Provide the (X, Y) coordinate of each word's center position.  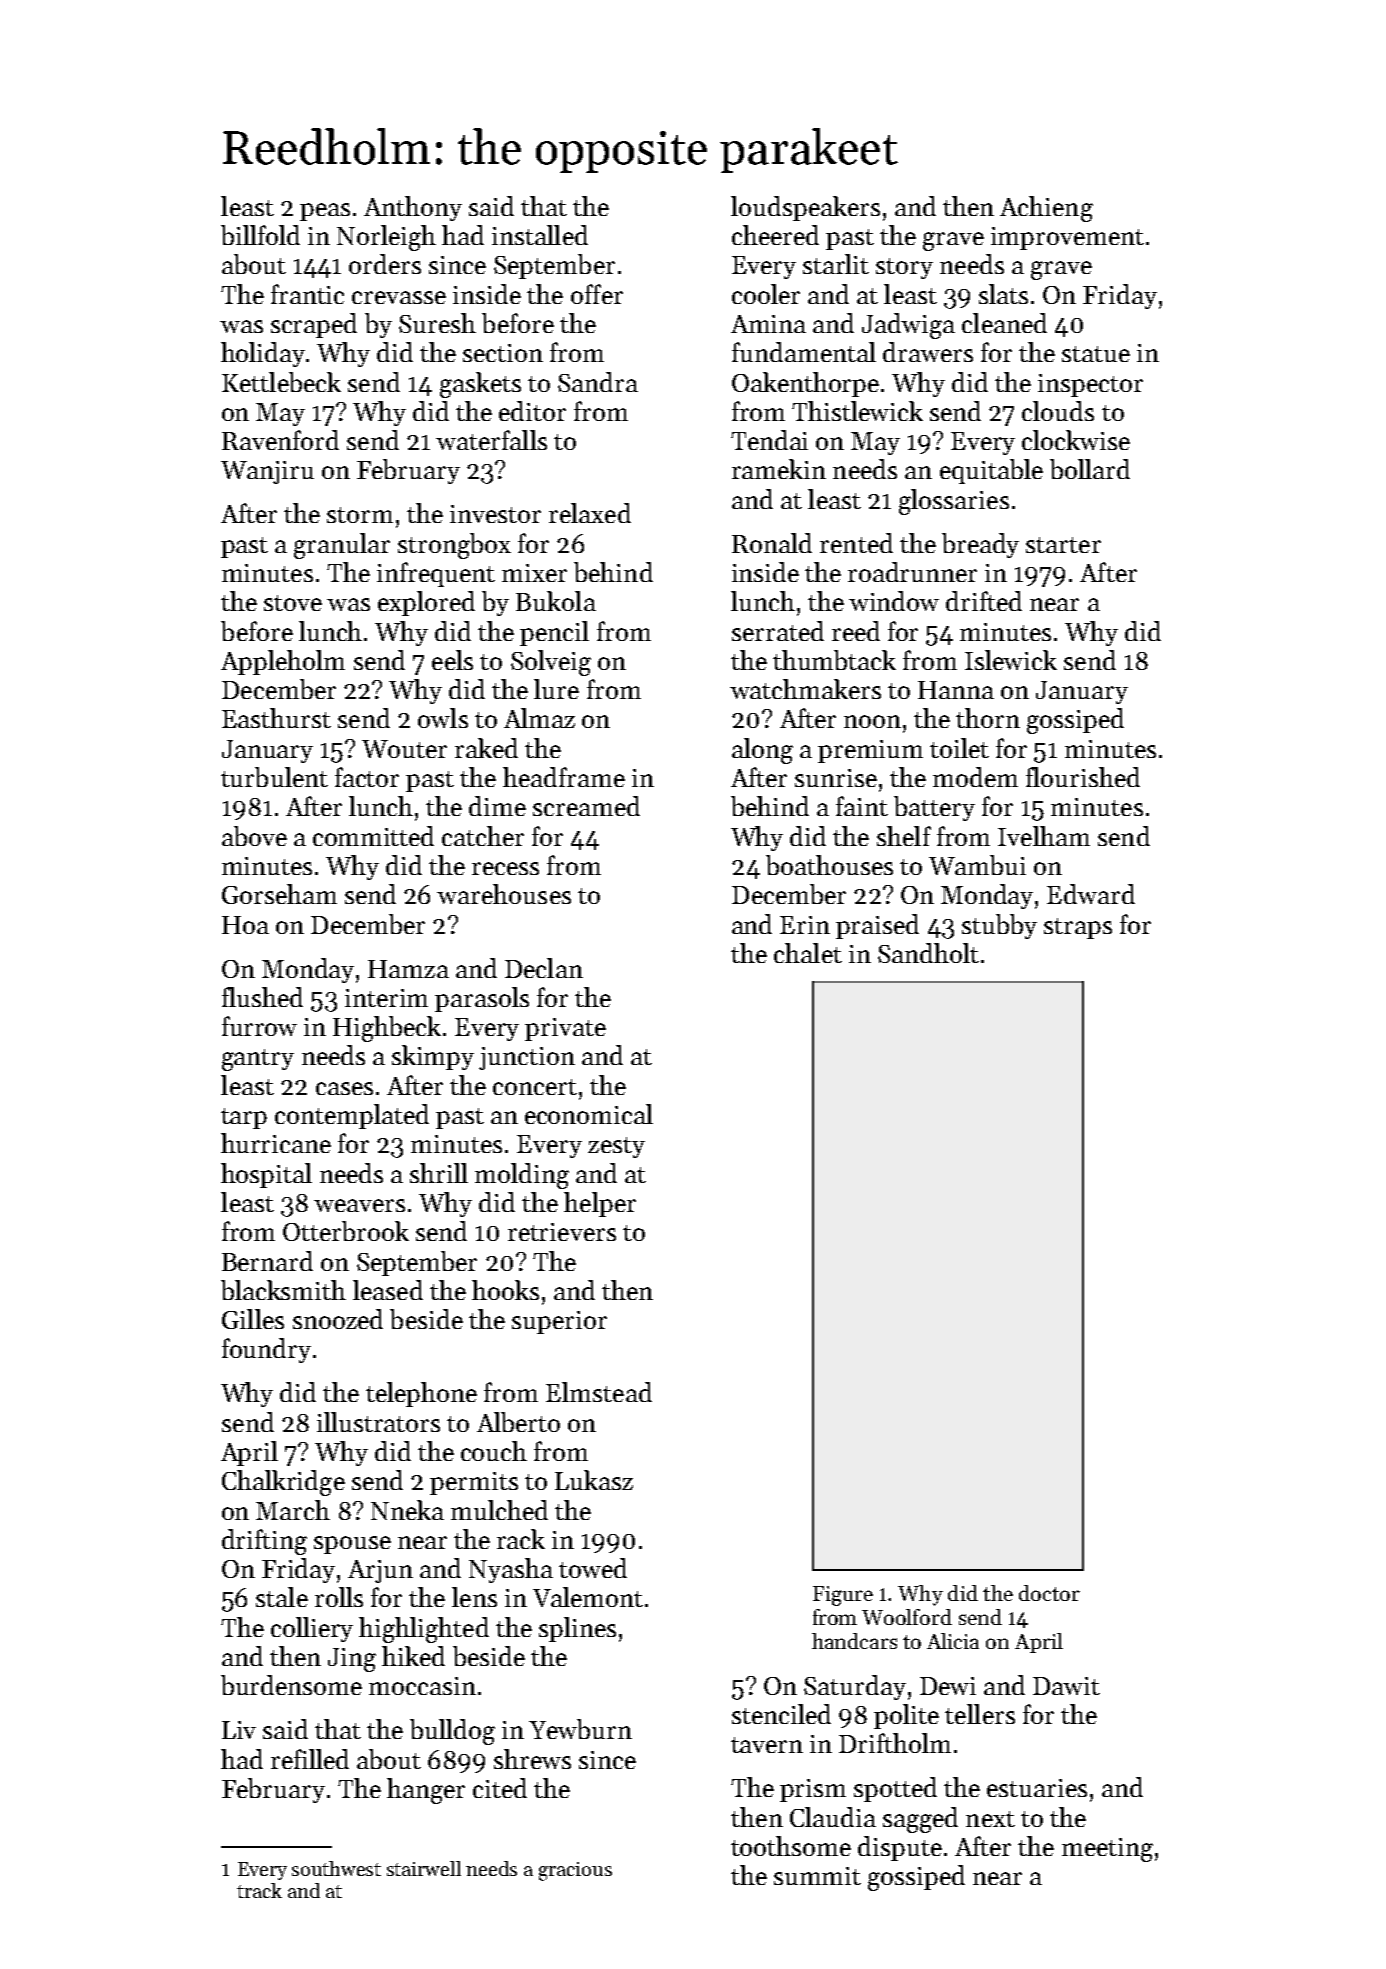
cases (344, 1088)
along (762, 751)
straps (1078, 928)
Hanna (956, 690)
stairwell (424, 1868)
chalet (808, 953)
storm (360, 515)
